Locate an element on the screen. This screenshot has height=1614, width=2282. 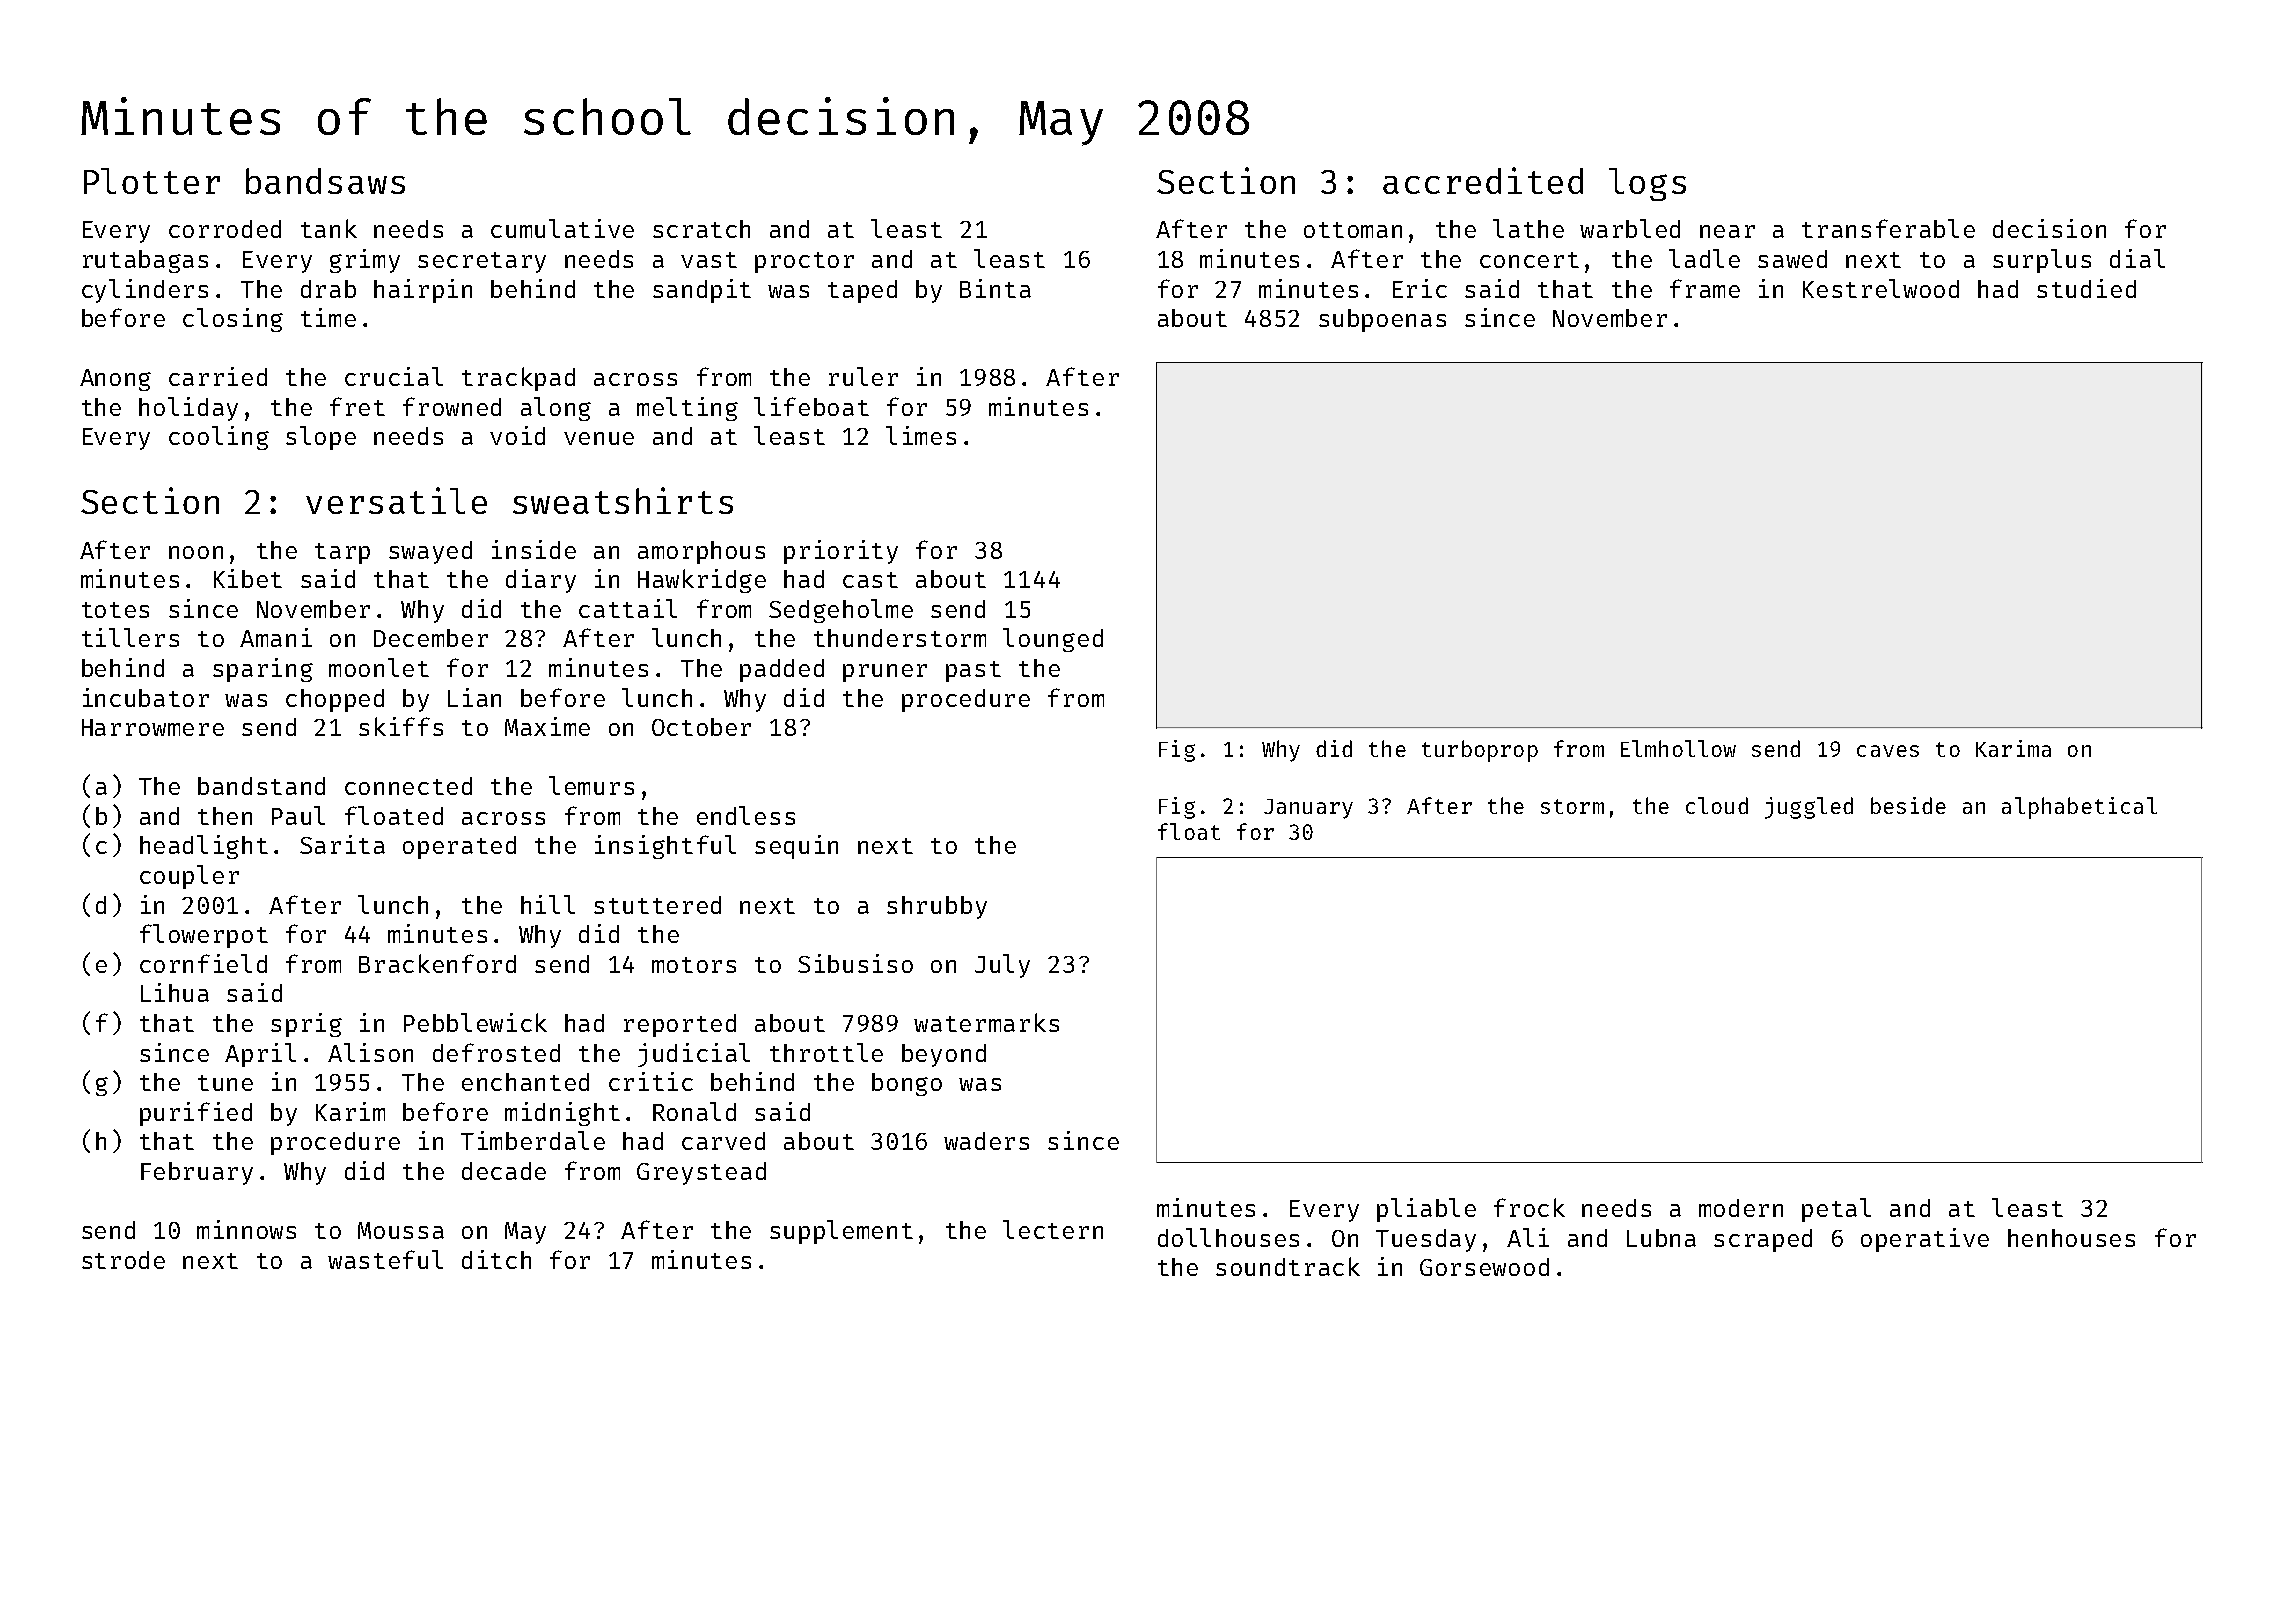
holiday is located at coordinates (188, 409).
